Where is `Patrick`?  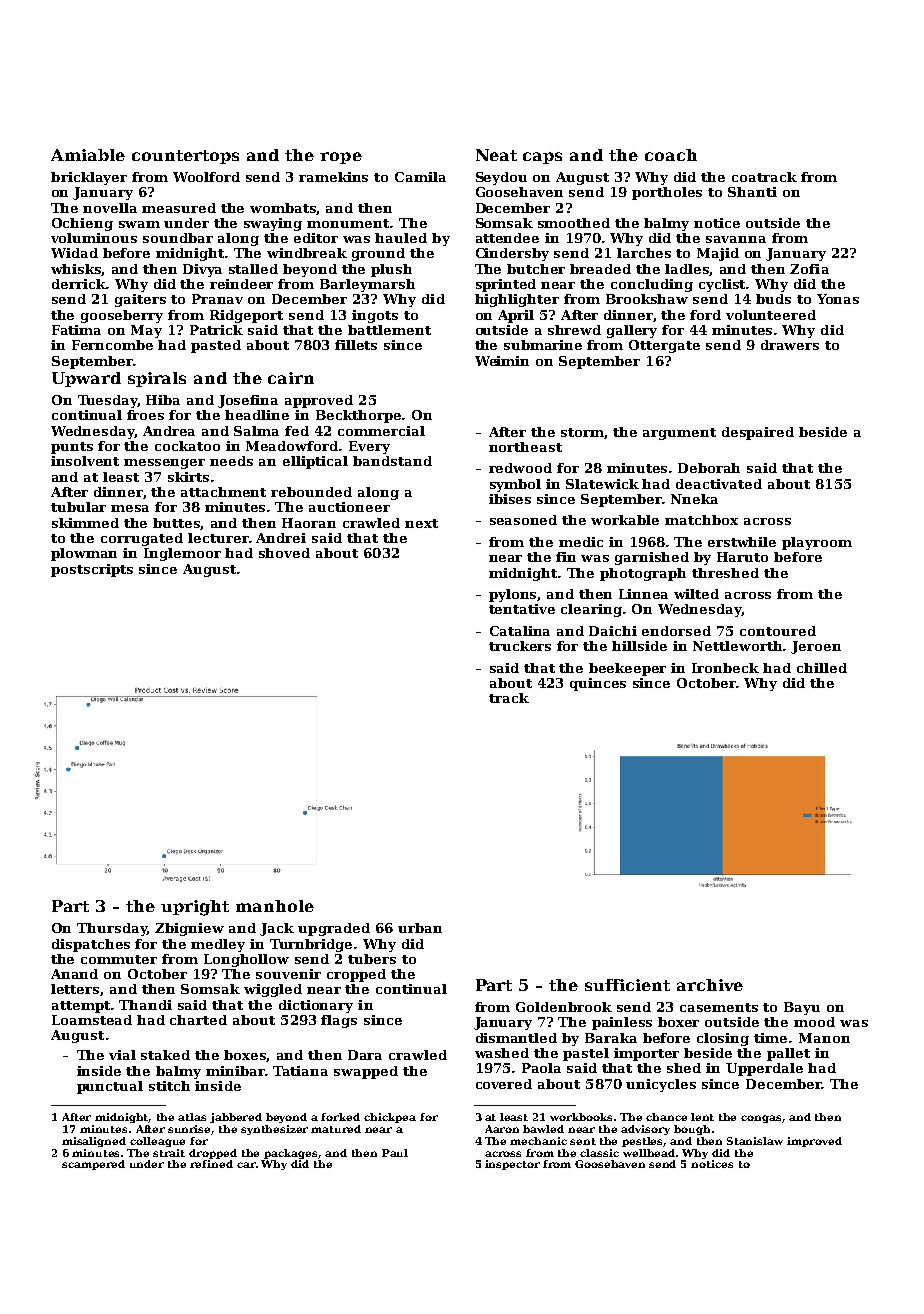
Patrick is located at coordinates (216, 330).
